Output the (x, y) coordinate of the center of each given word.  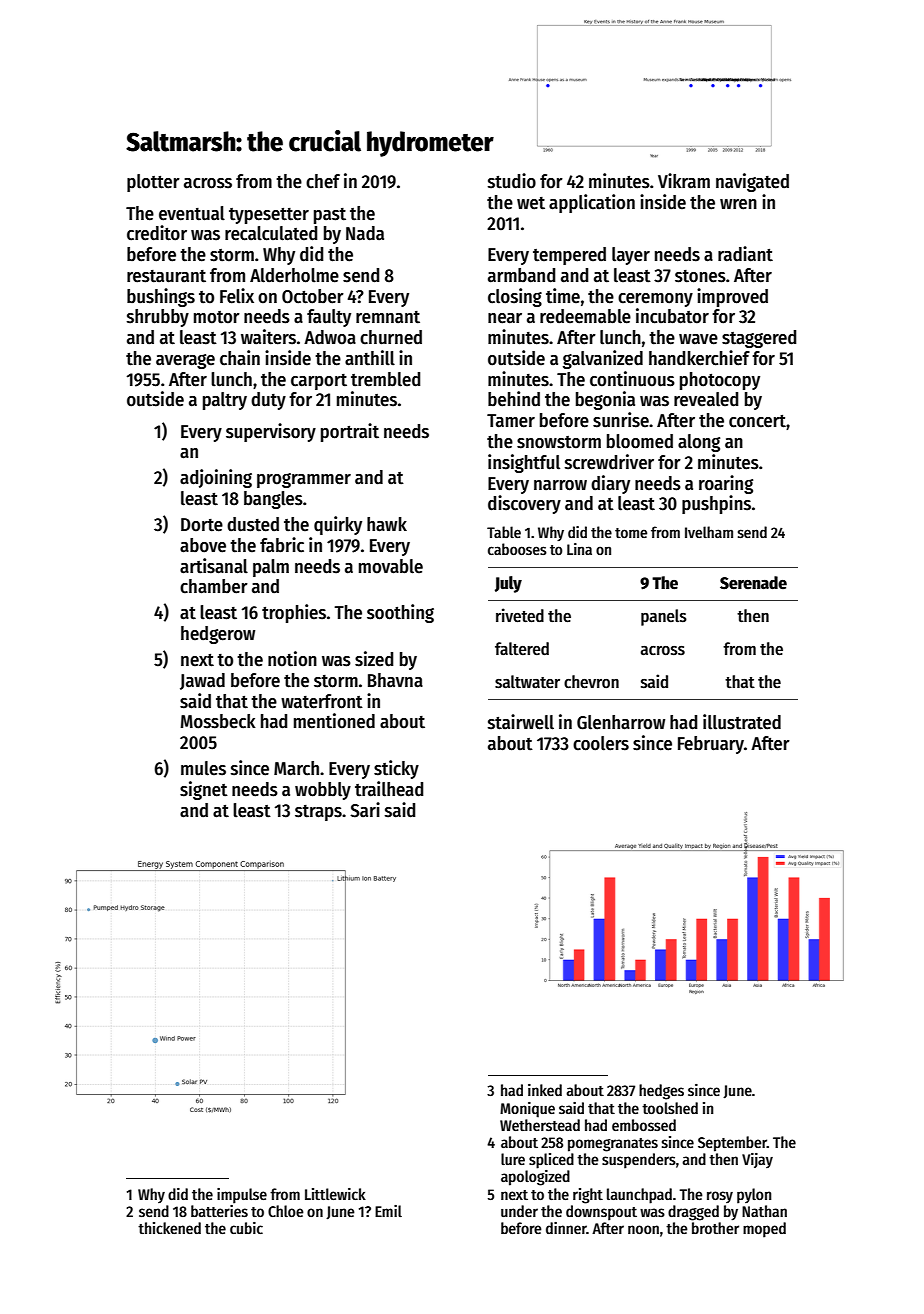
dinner (566, 1228)
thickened (169, 1228)
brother (715, 1228)
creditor (157, 233)
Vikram (684, 181)
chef (323, 181)
